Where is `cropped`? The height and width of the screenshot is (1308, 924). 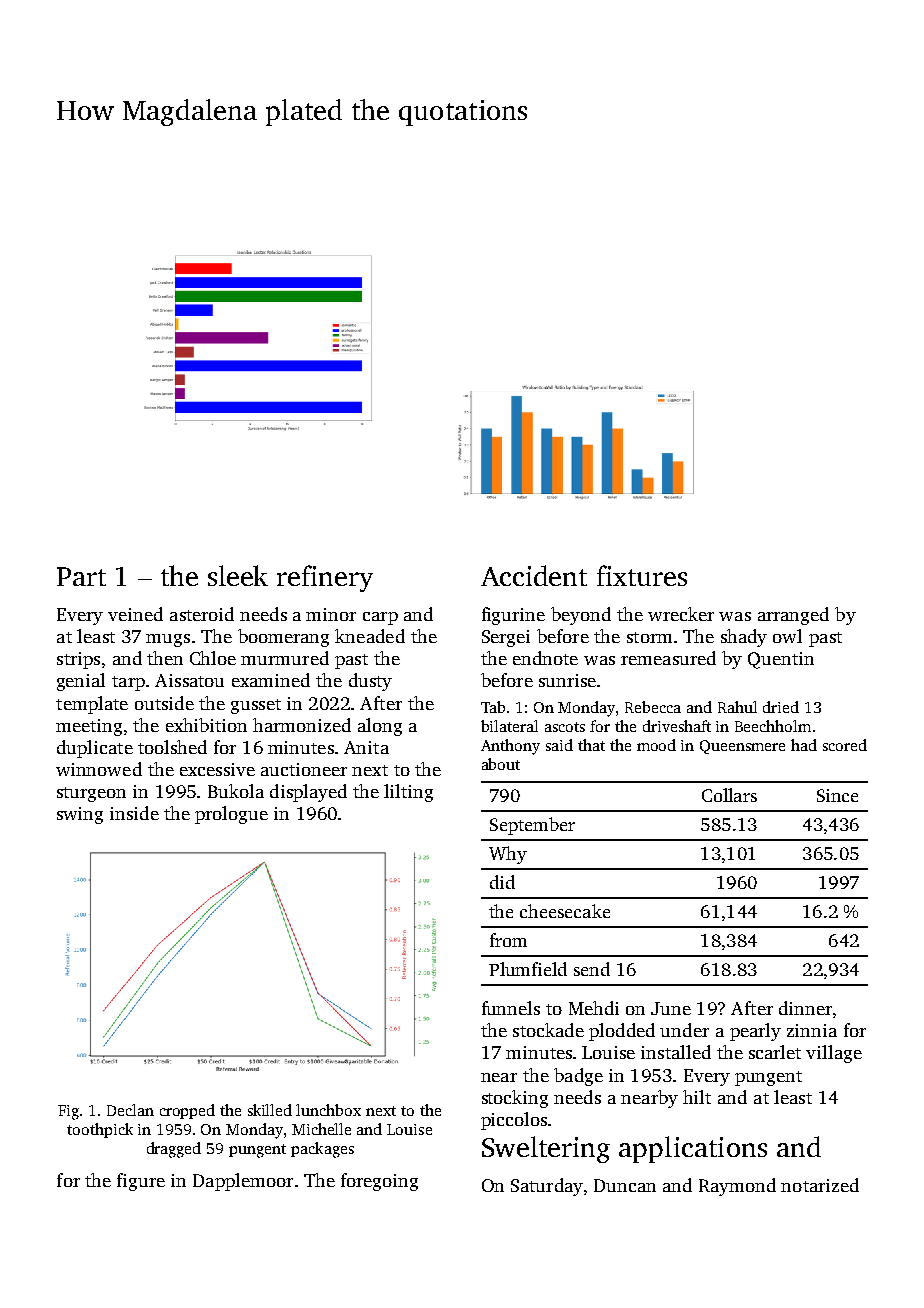
cropped is located at coordinates (187, 1111).
